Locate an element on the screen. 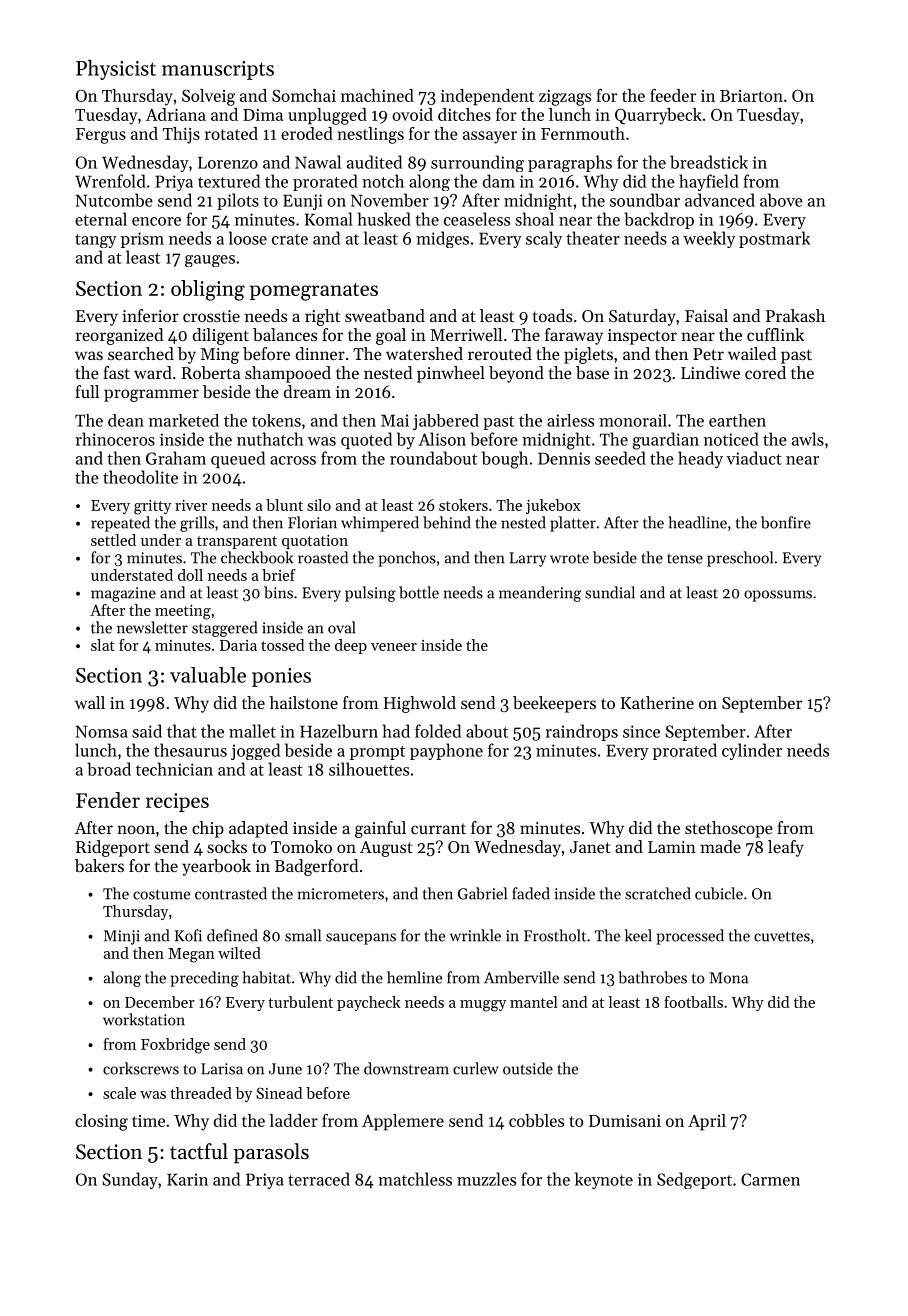 Image resolution: width=908 pixels, height=1316 pixels. zigzags is located at coordinates (565, 98).
